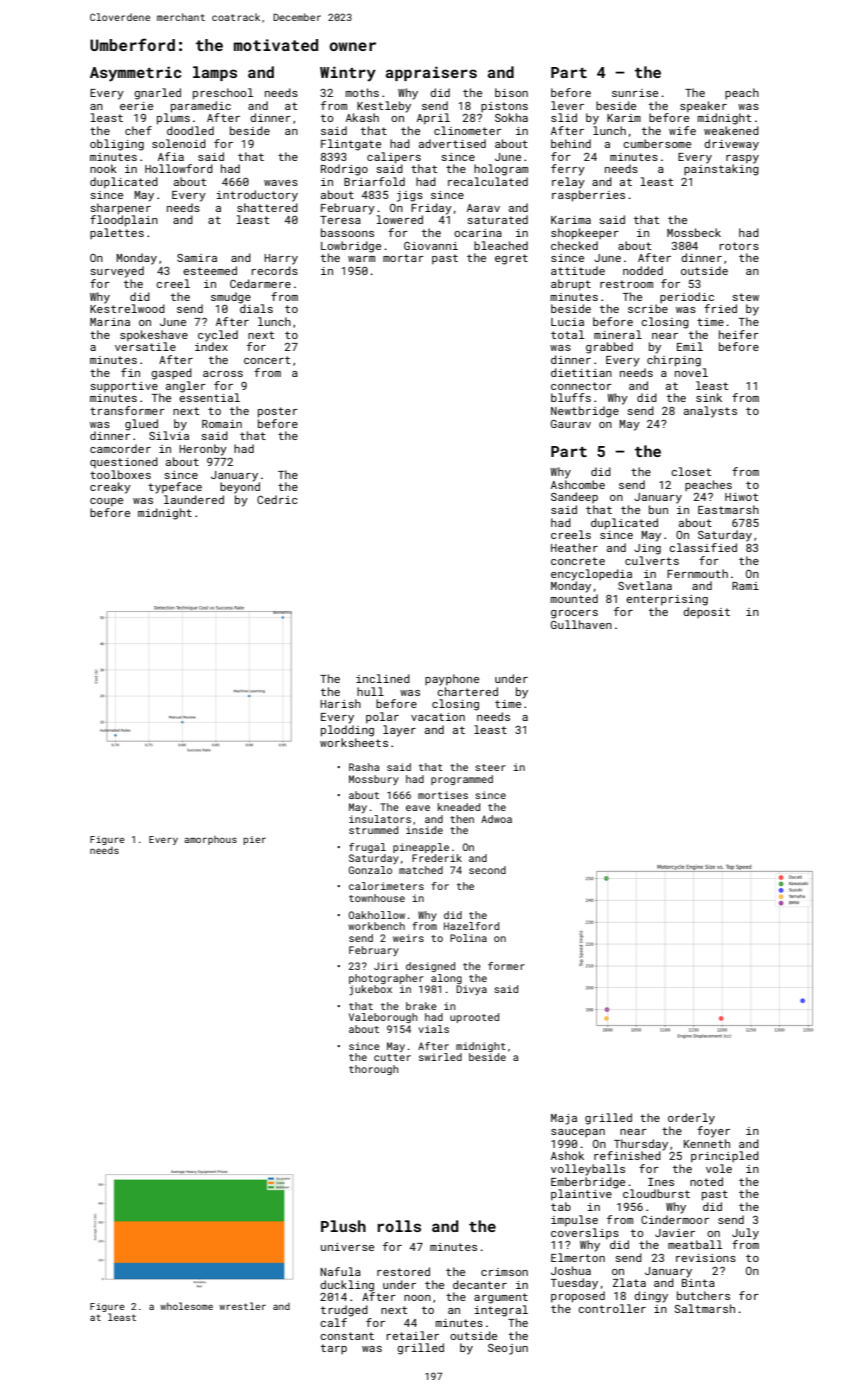 The width and height of the document is (849, 1400). What do you see at coordinates (567, 322) in the document?
I see `Lucia` at bounding box center [567, 322].
